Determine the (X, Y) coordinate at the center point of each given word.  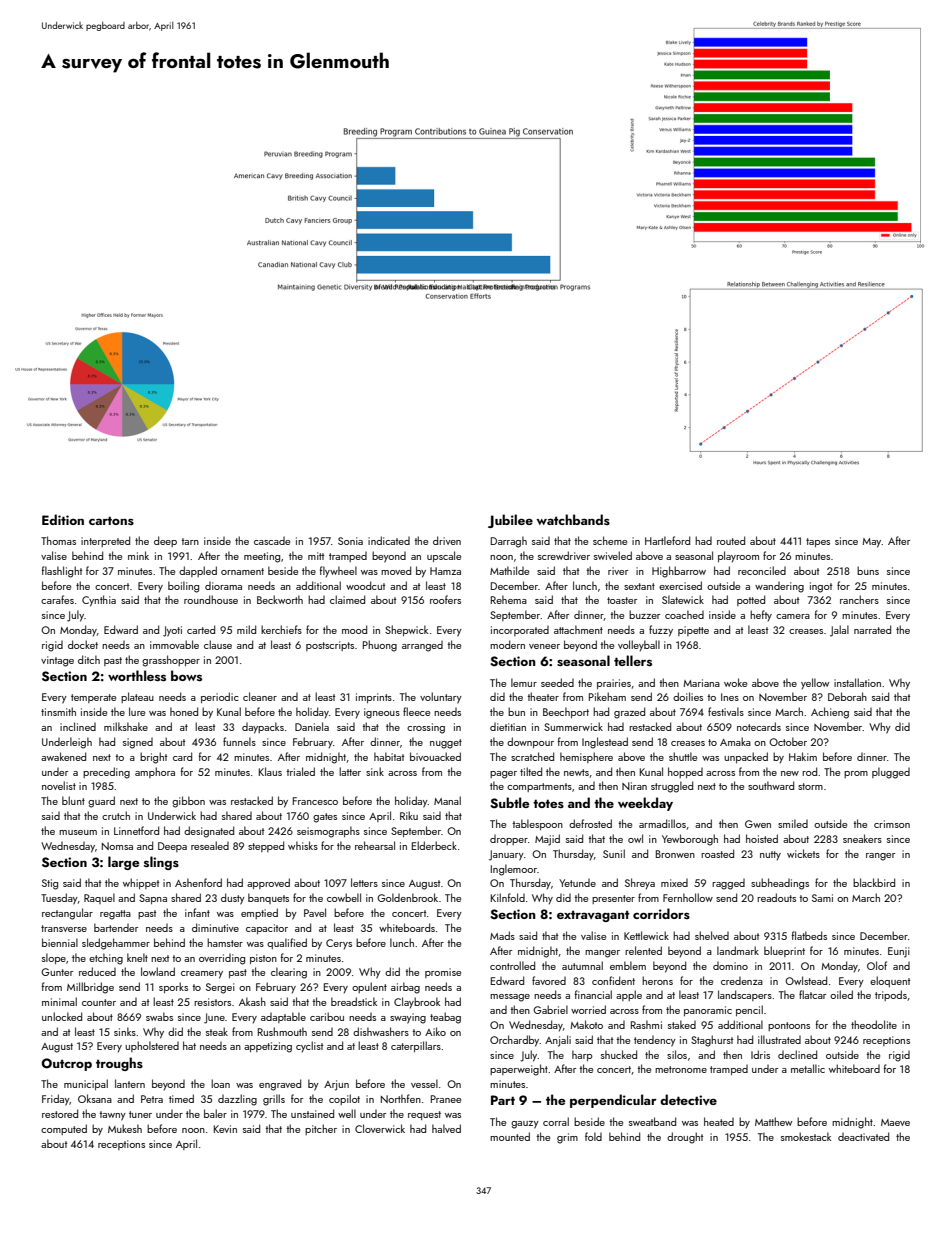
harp (582, 1055)
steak (217, 1031)
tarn (190, 541)
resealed (210, 845)
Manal (447, 800)
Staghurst (712, 1041)
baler (215, 1113)
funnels (239, 741)
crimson (892, 824)
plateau (137, 697)
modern (507, 644)
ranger (880, 857)
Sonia (350, 541)
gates (325, 818)
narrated (872, 629)
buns (868, 570)
